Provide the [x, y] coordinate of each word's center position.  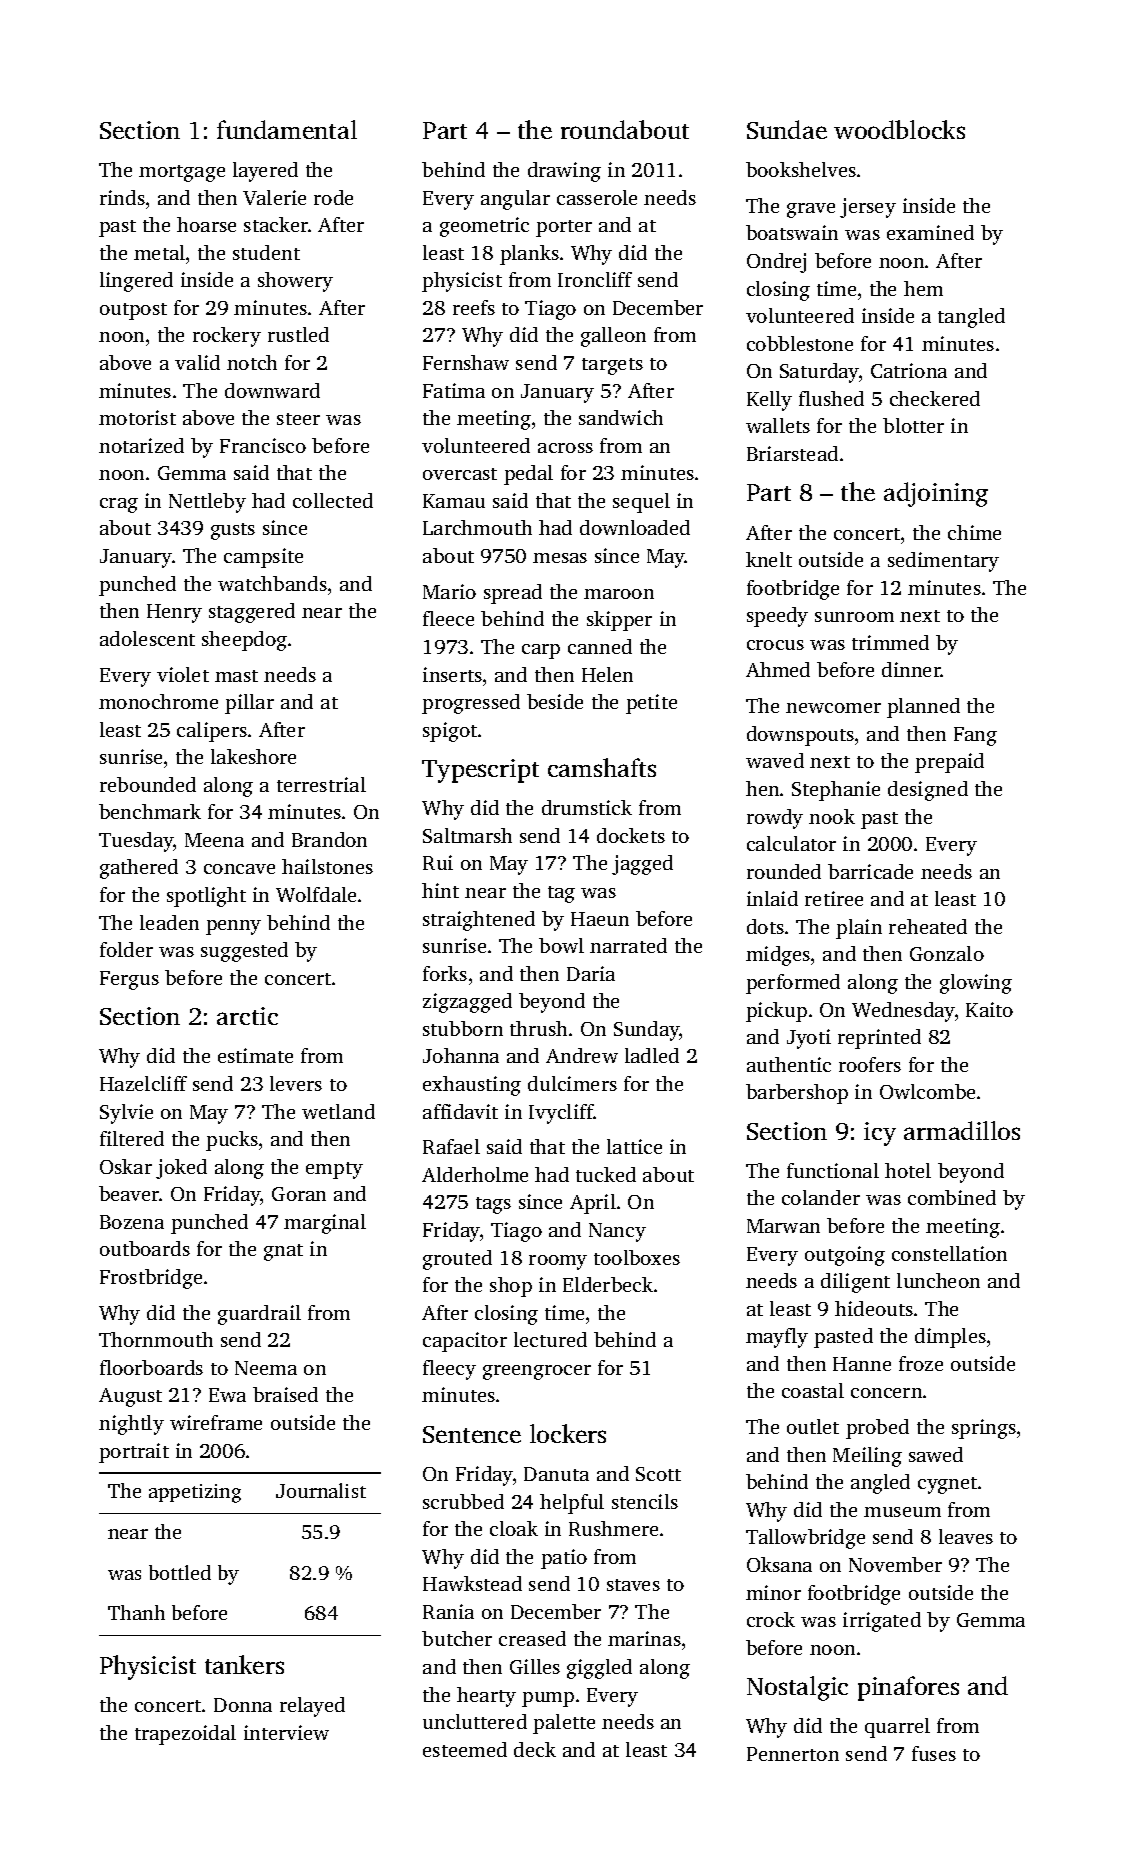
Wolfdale [316, 894]
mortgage [182, 173]
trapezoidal [185, 1735]
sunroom [854, 617]
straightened [479, 921]
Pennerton [793, 1754]
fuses [934, 1753]
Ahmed [778, 669]
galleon [613, 337]
